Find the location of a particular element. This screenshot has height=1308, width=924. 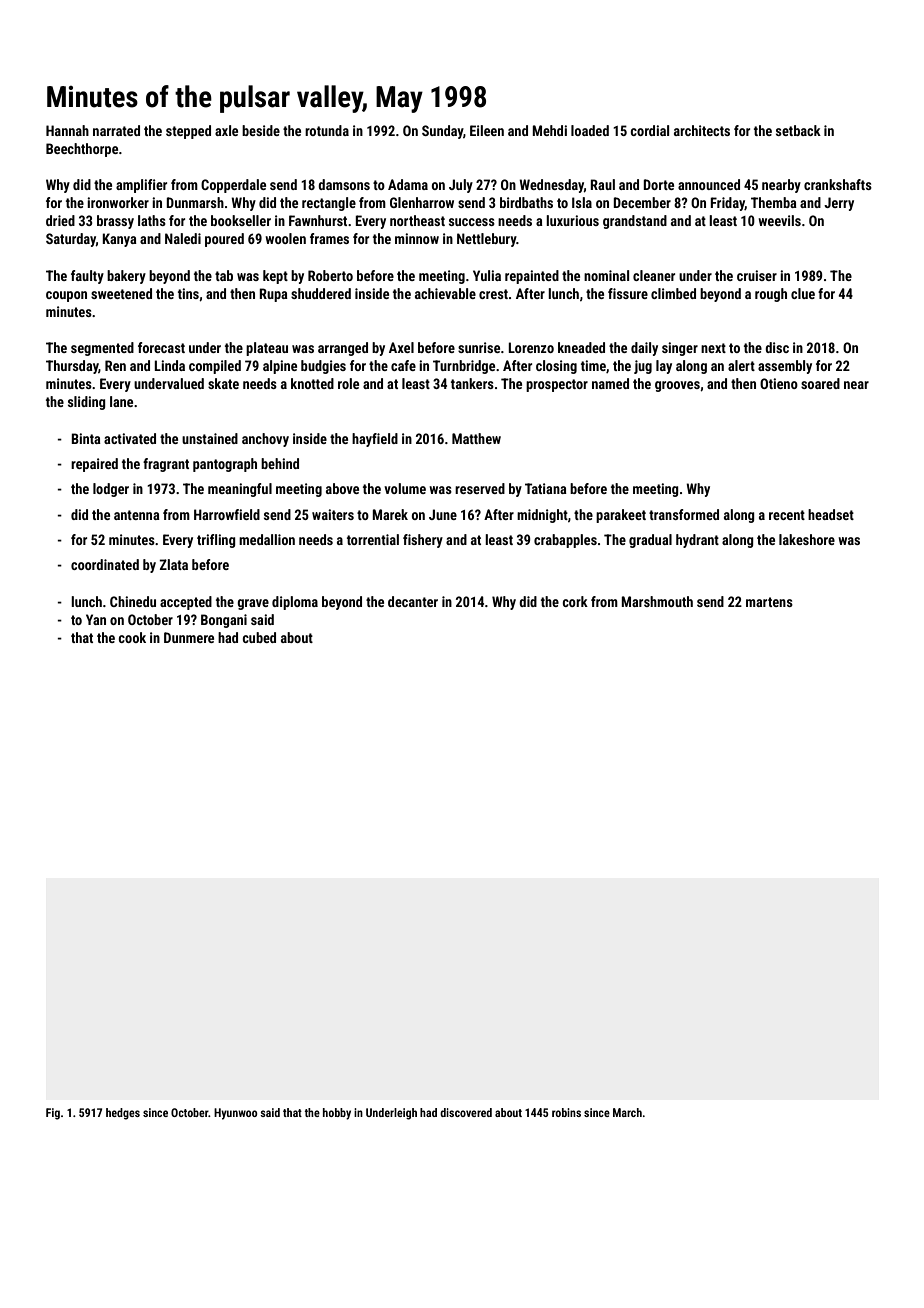

decanter is located at coordinates (413, 601).
